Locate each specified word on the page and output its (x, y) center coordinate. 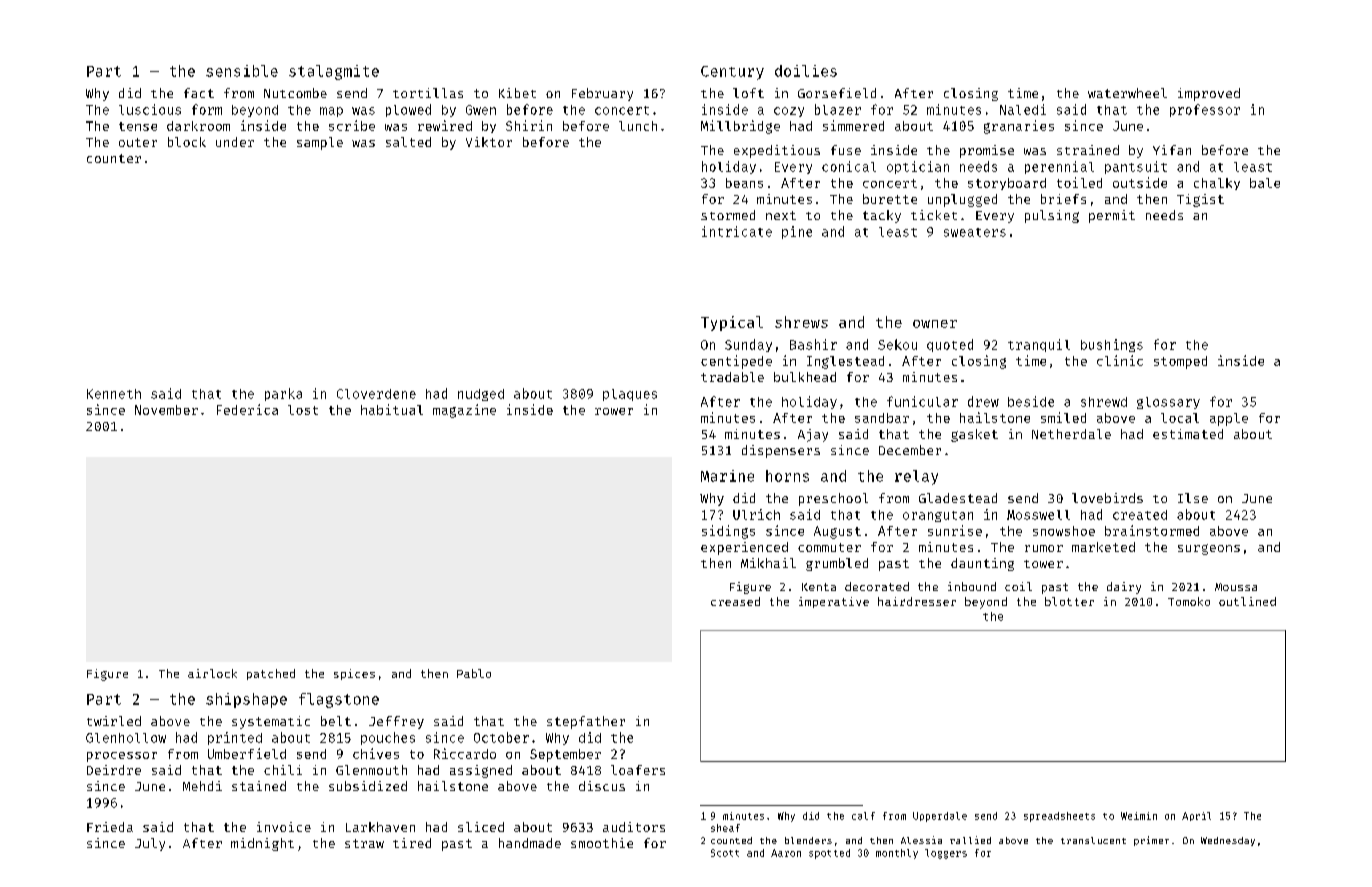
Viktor (489, 142)
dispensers (781, 451)
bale (1265, 183)
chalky (1217, 184)
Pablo (474, 673)
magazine (464, 411)
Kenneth (114, 394)
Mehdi (202, 786)
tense (138, 126)
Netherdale (1071, 434)
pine (797, 232)
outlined (1247, 601)
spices (354, 674)
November (166, 410)
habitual (392, 409)
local (1180, 418)
